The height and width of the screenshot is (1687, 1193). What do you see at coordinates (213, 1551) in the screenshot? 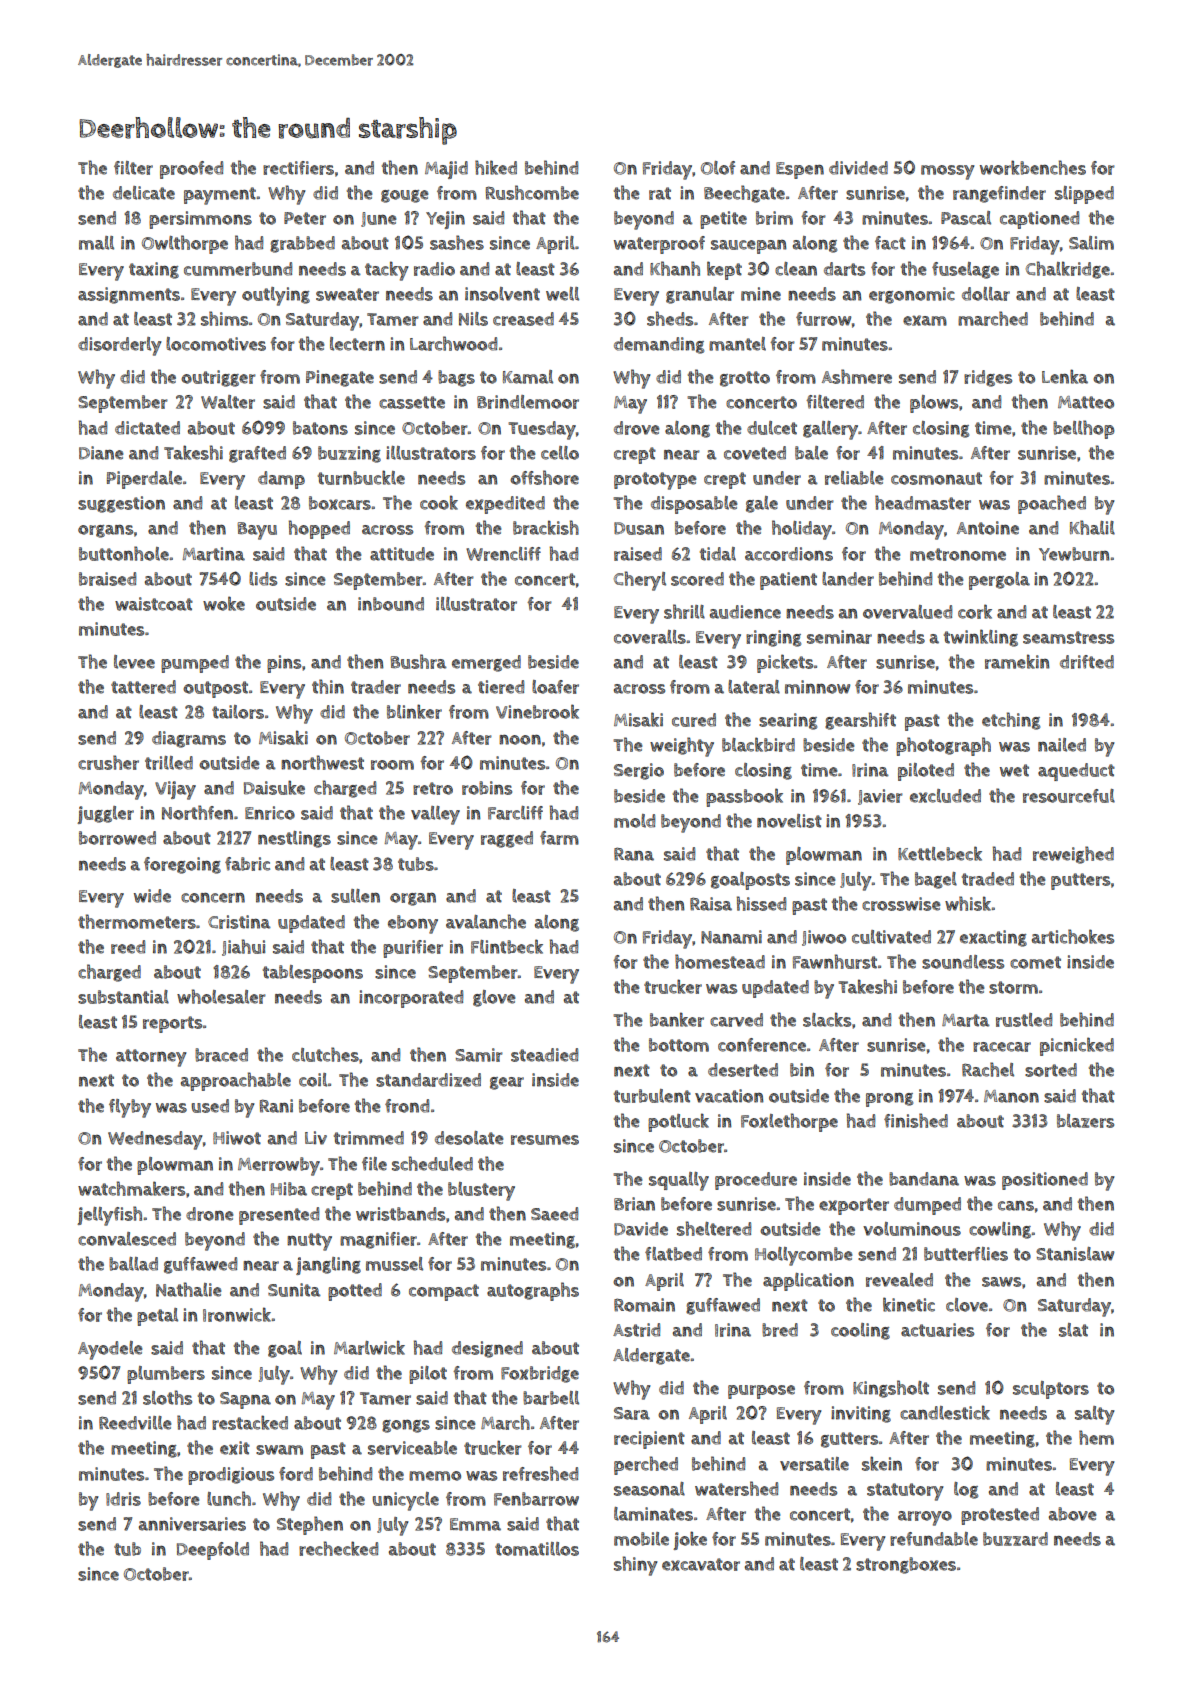
I see `Deepfold` at bounding box center [213, 1551].
